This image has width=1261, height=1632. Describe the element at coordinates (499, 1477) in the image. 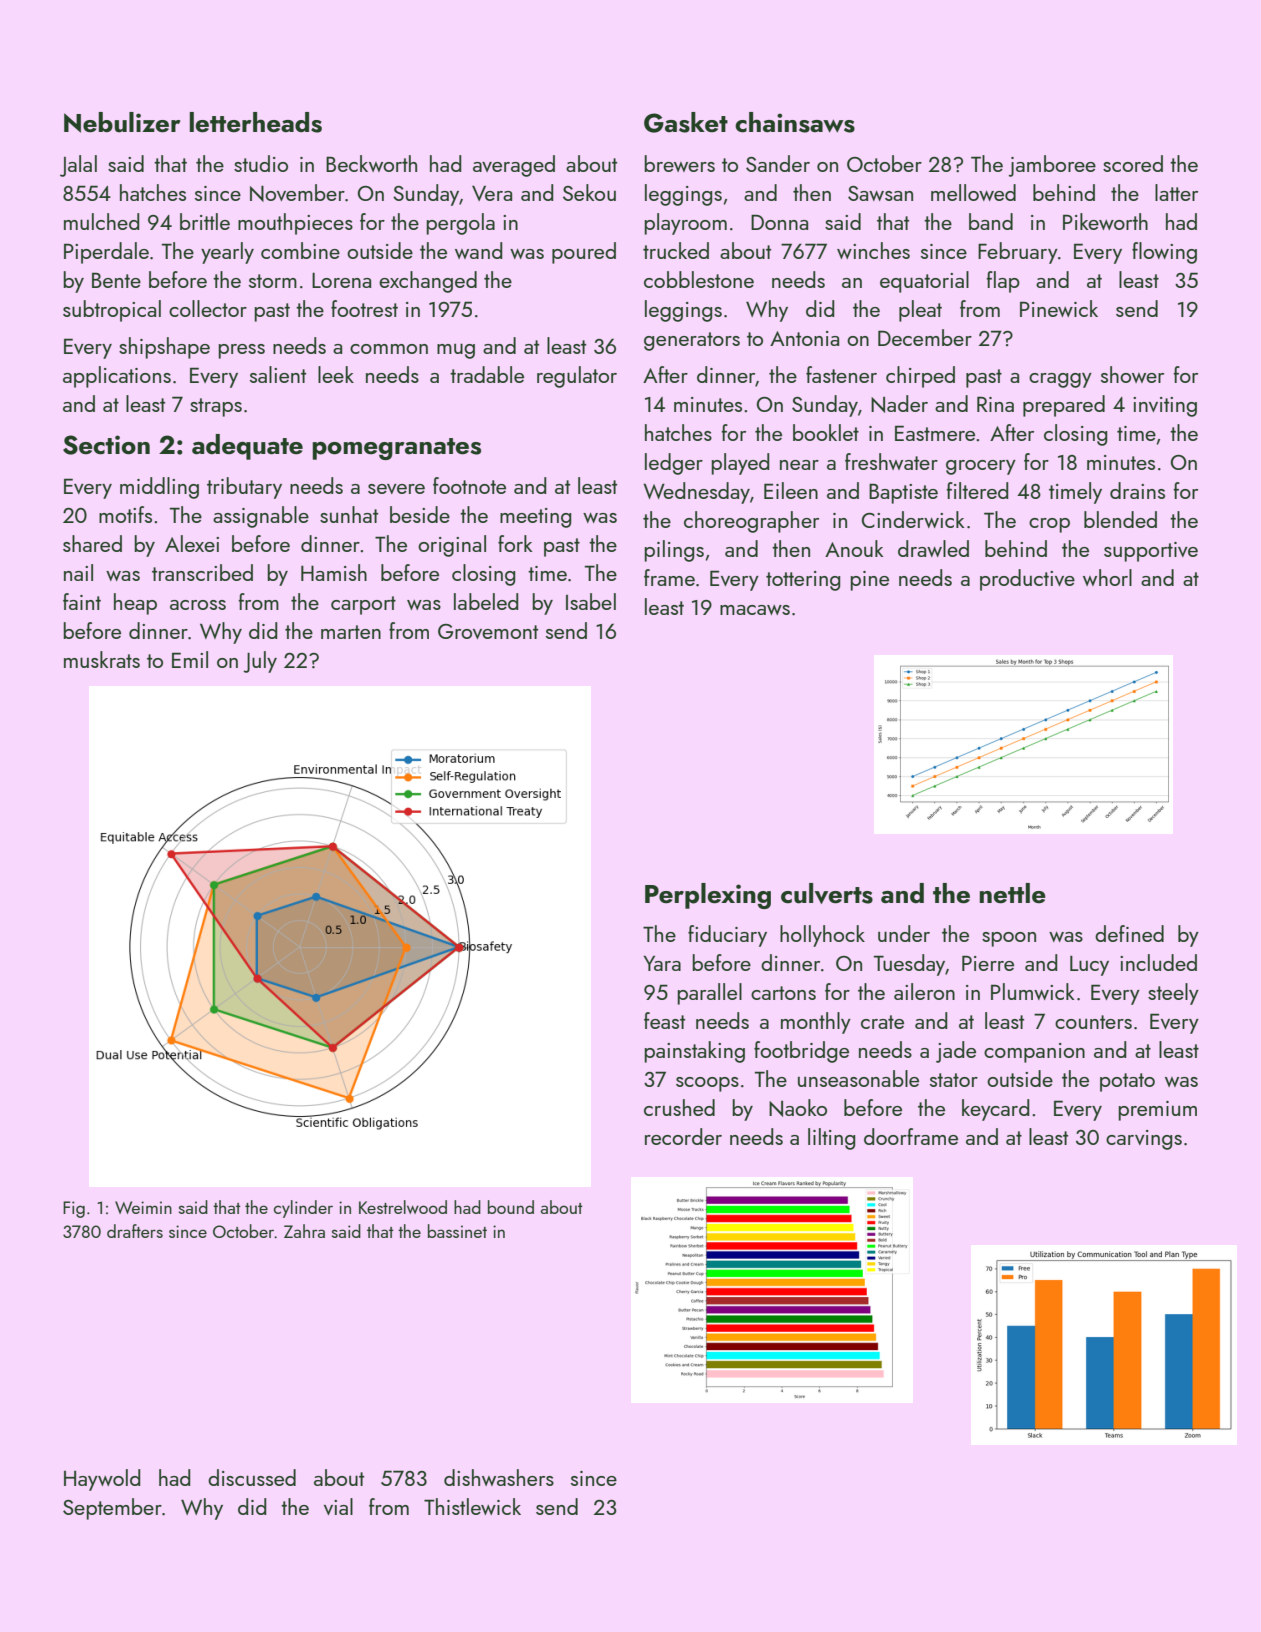

I see `dishwashers` at that location.
